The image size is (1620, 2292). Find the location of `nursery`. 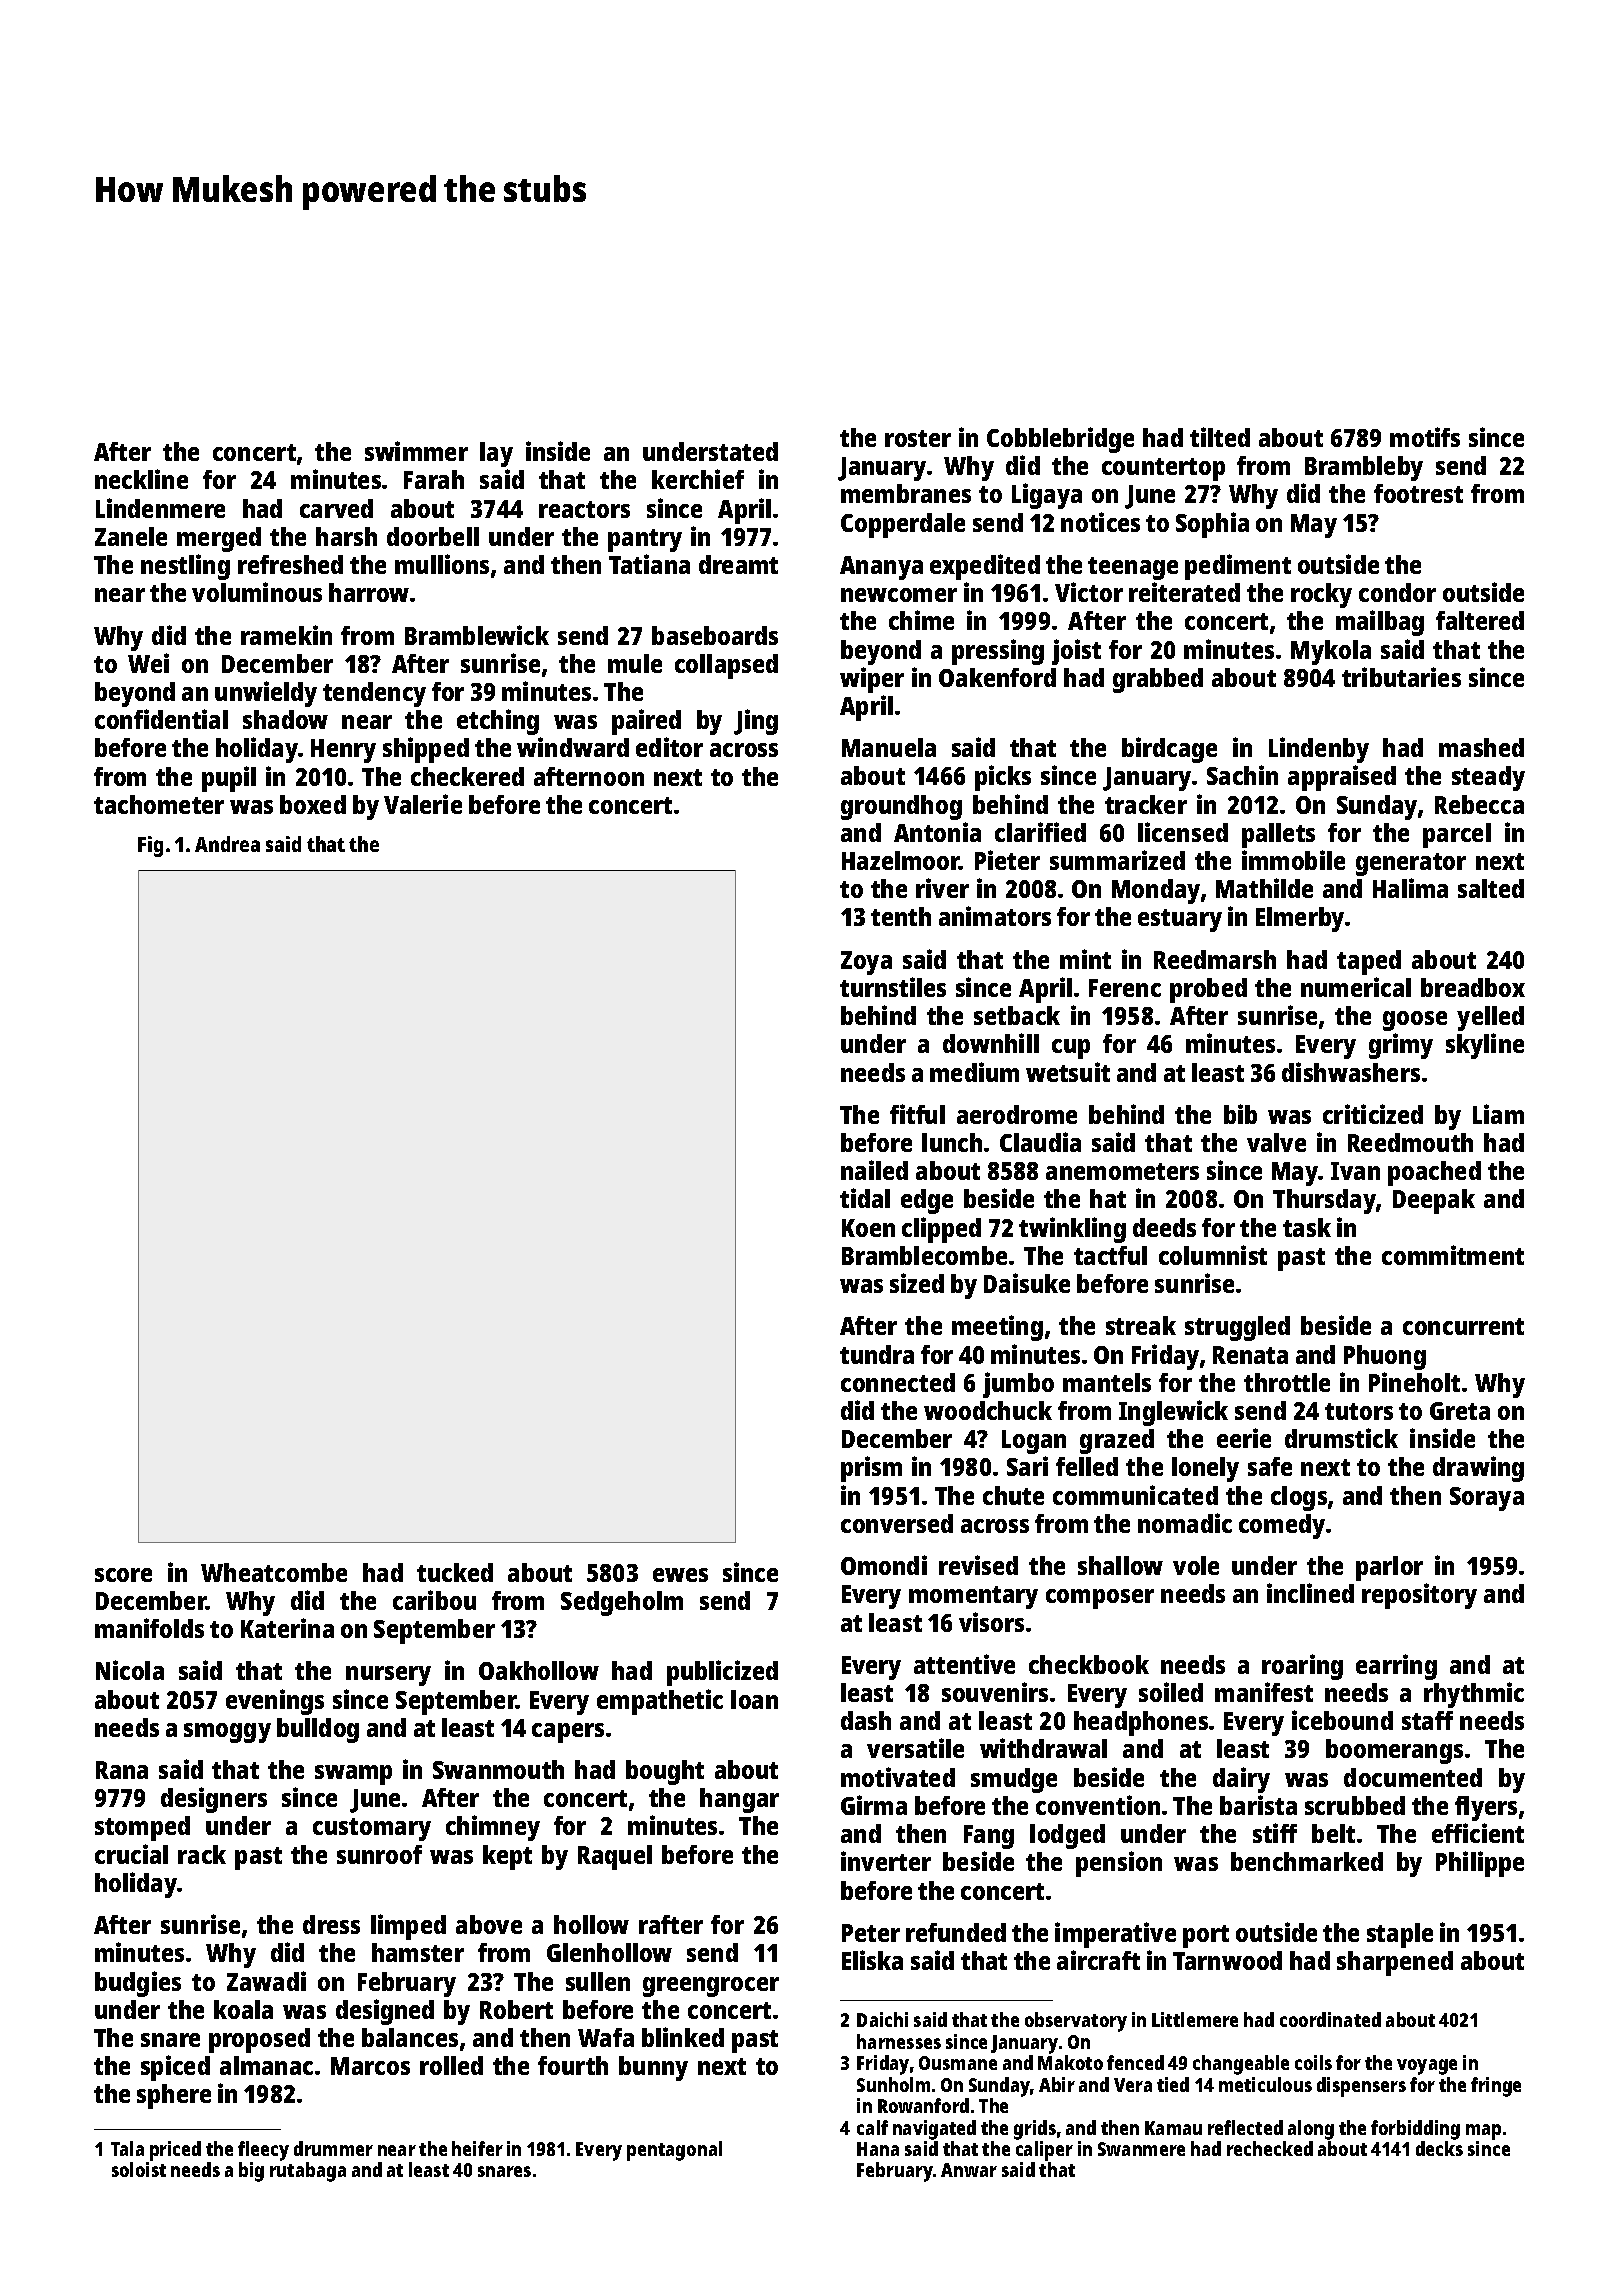

nursery is located at coordinates (388, 1676).
